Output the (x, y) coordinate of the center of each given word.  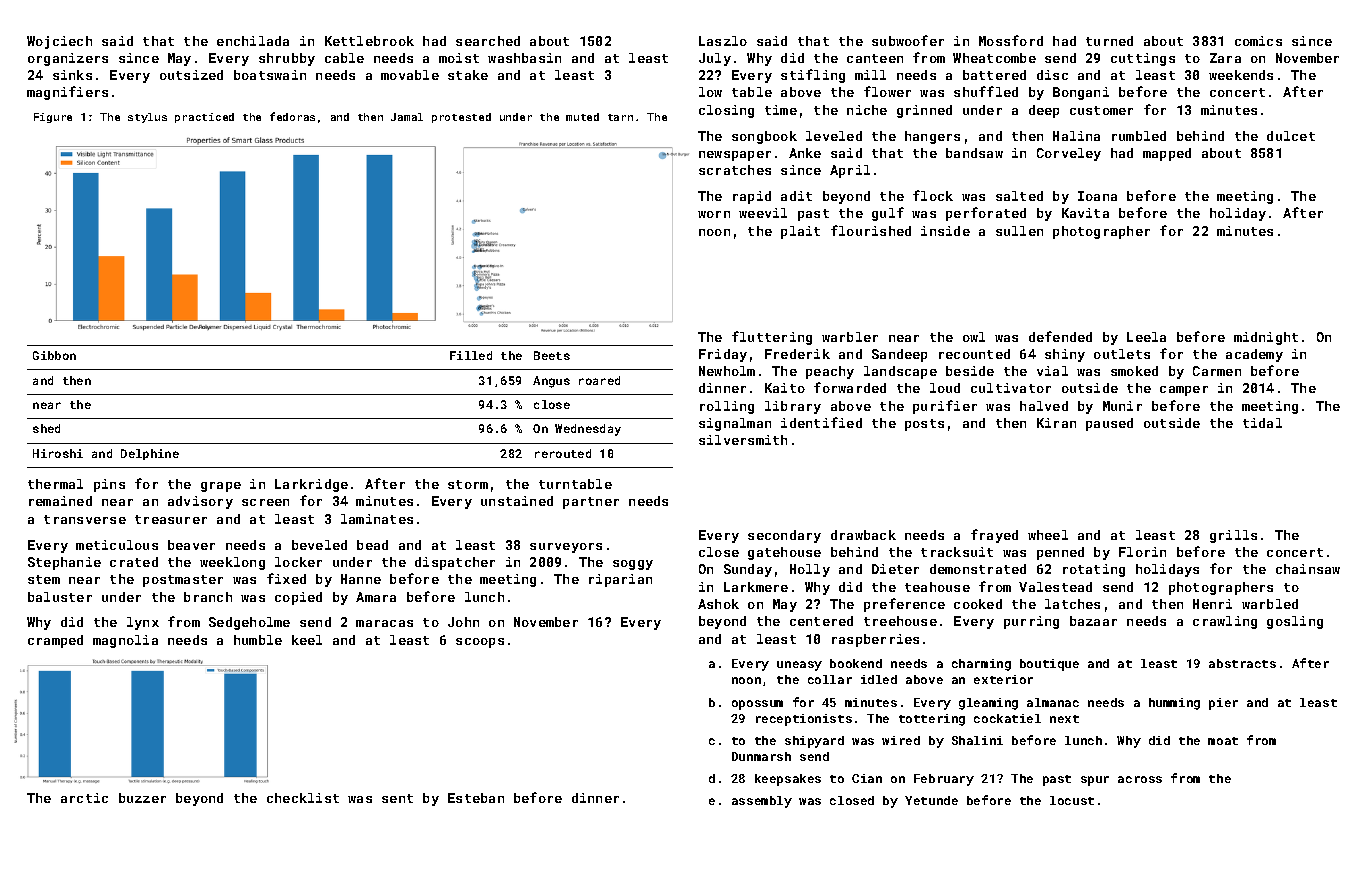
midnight (1266, 338)
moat (1223, 741)
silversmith (743, 440)
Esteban (476, 798)
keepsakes (788, 780)
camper (1184, 391)
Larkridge (311, 485)
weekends (1241, 75)
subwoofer (908, 40)
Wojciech (59, 42)
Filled (471, 355)
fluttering (772, 338)
